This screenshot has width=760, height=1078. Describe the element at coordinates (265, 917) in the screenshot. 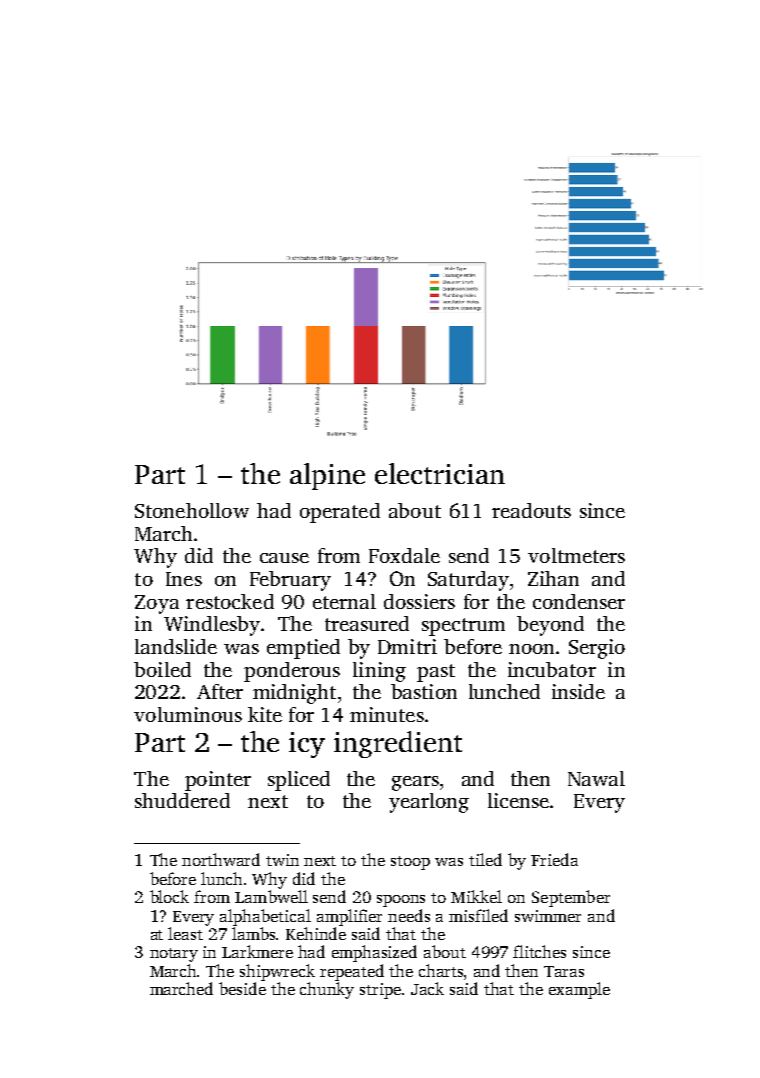

I see `alphabetical` at that location.
